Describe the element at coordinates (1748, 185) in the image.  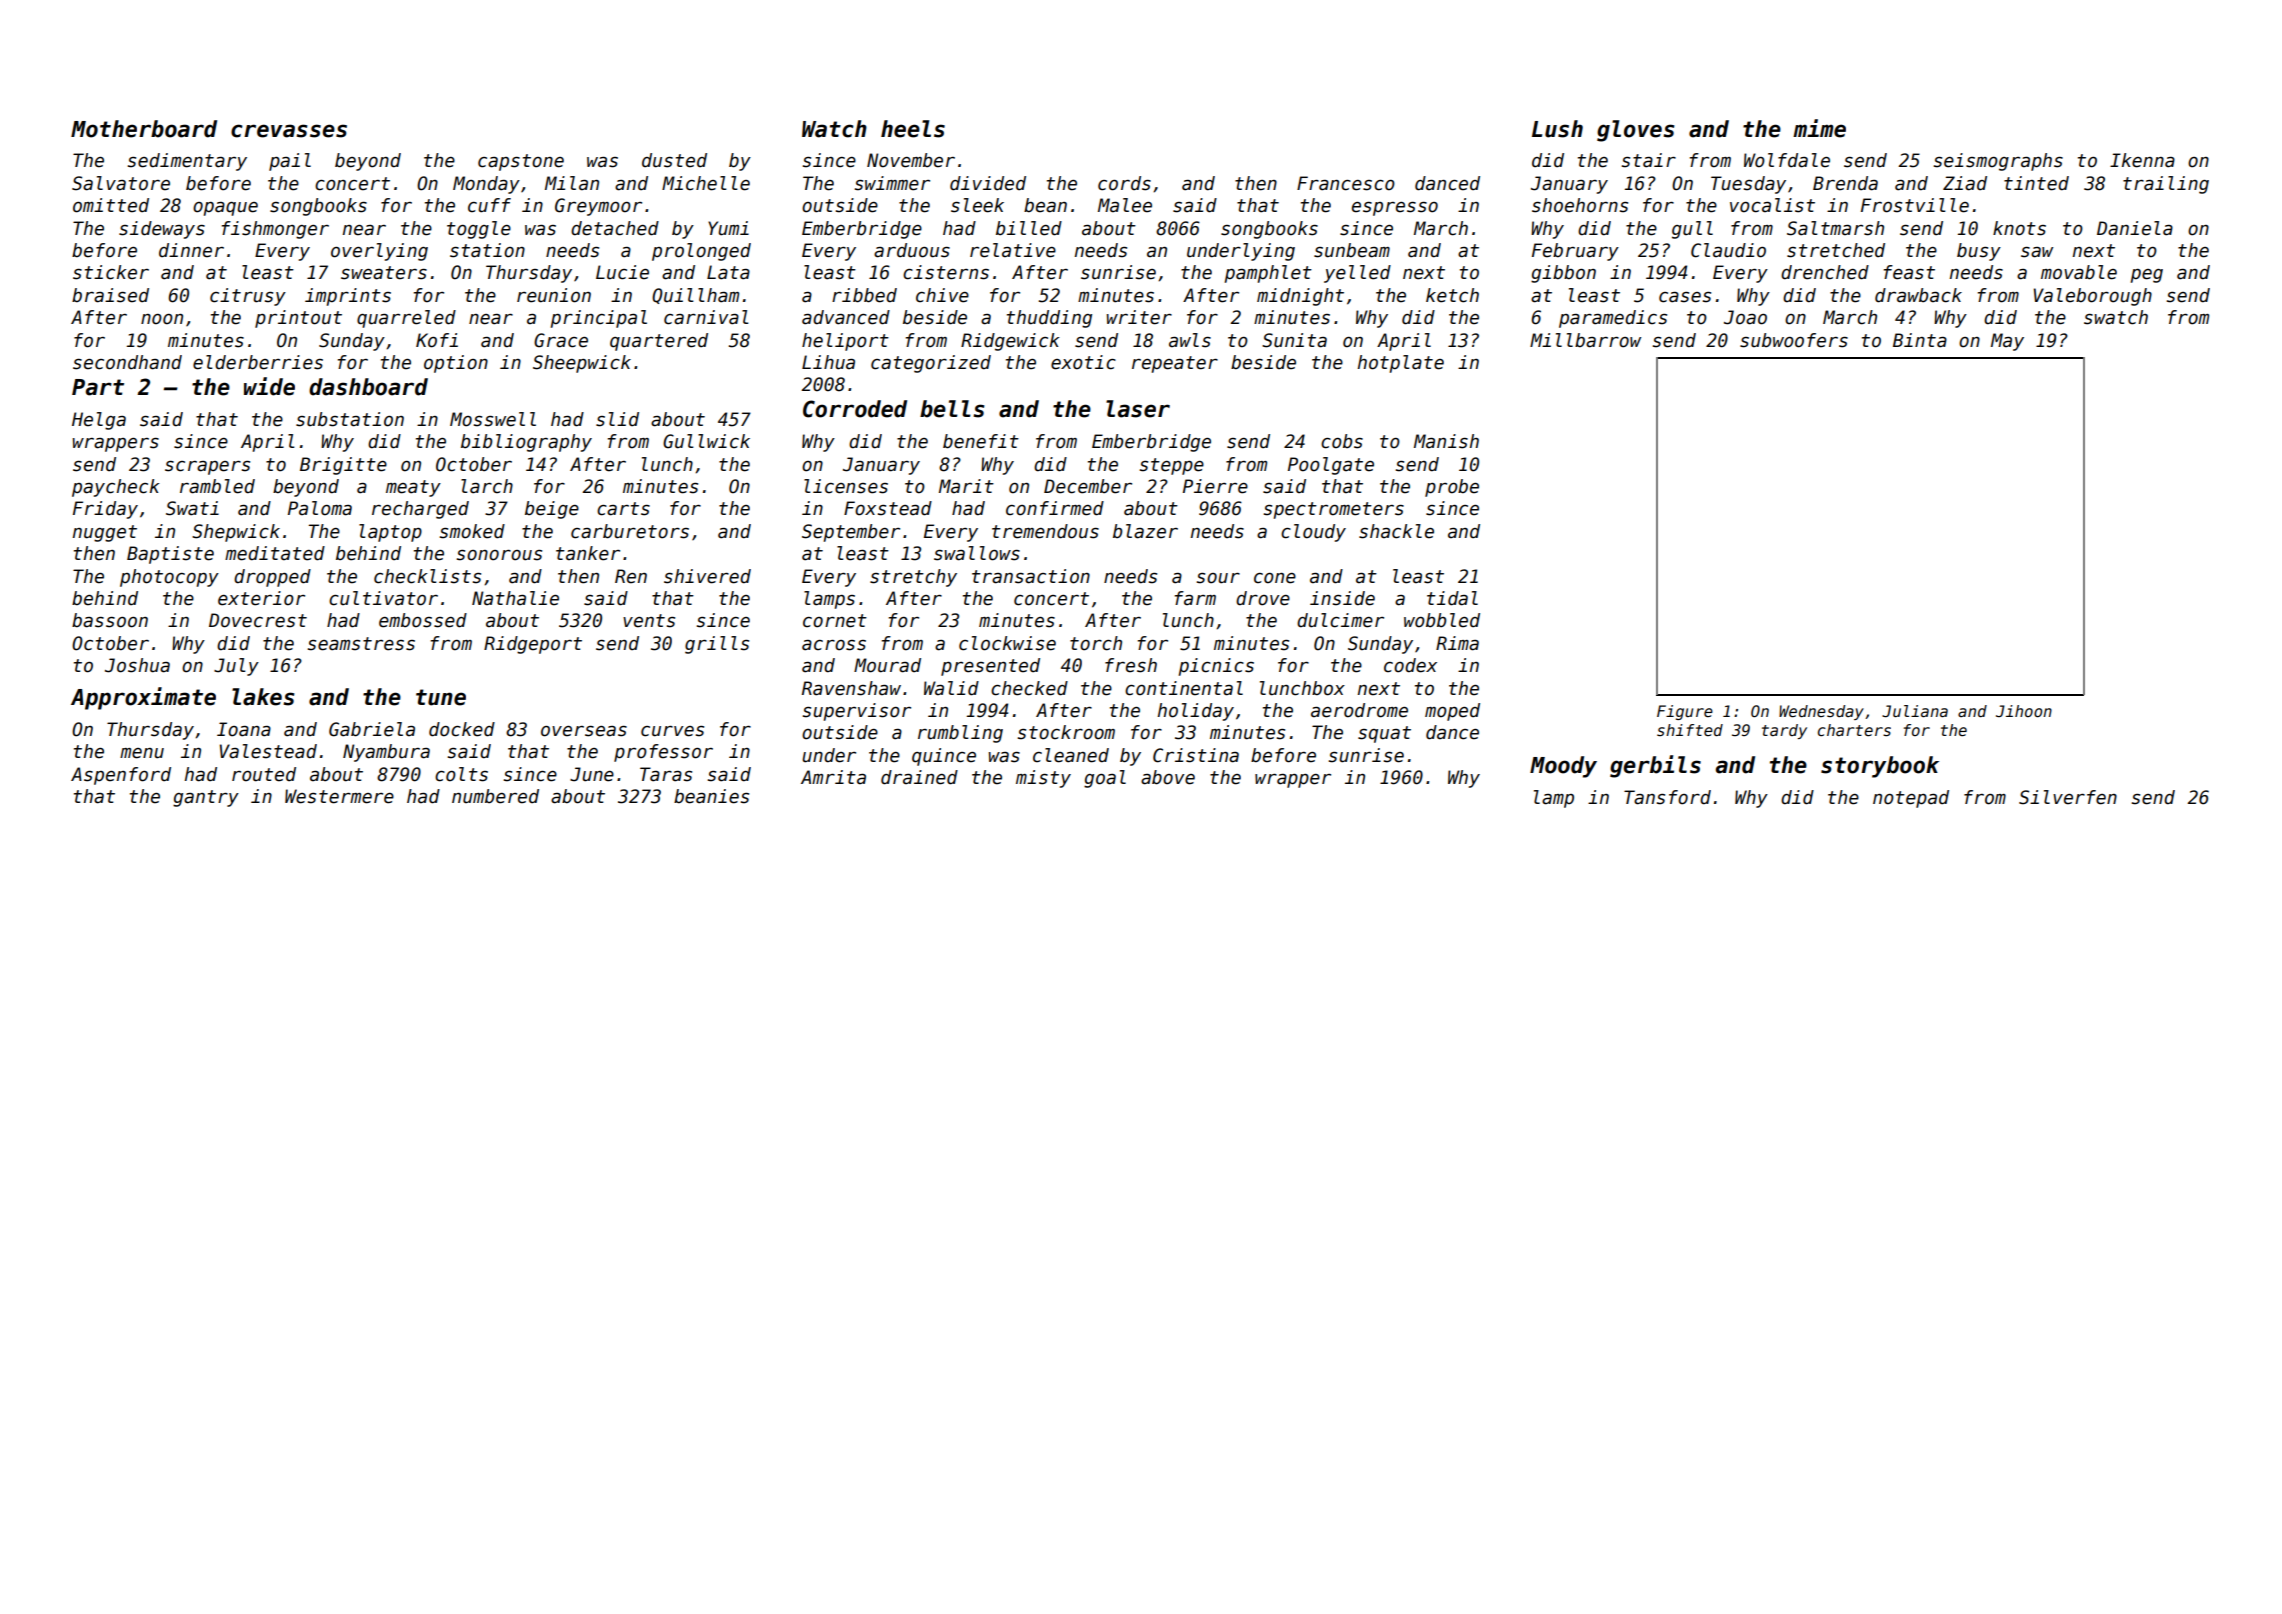
I see `Tuesday` at that location.
